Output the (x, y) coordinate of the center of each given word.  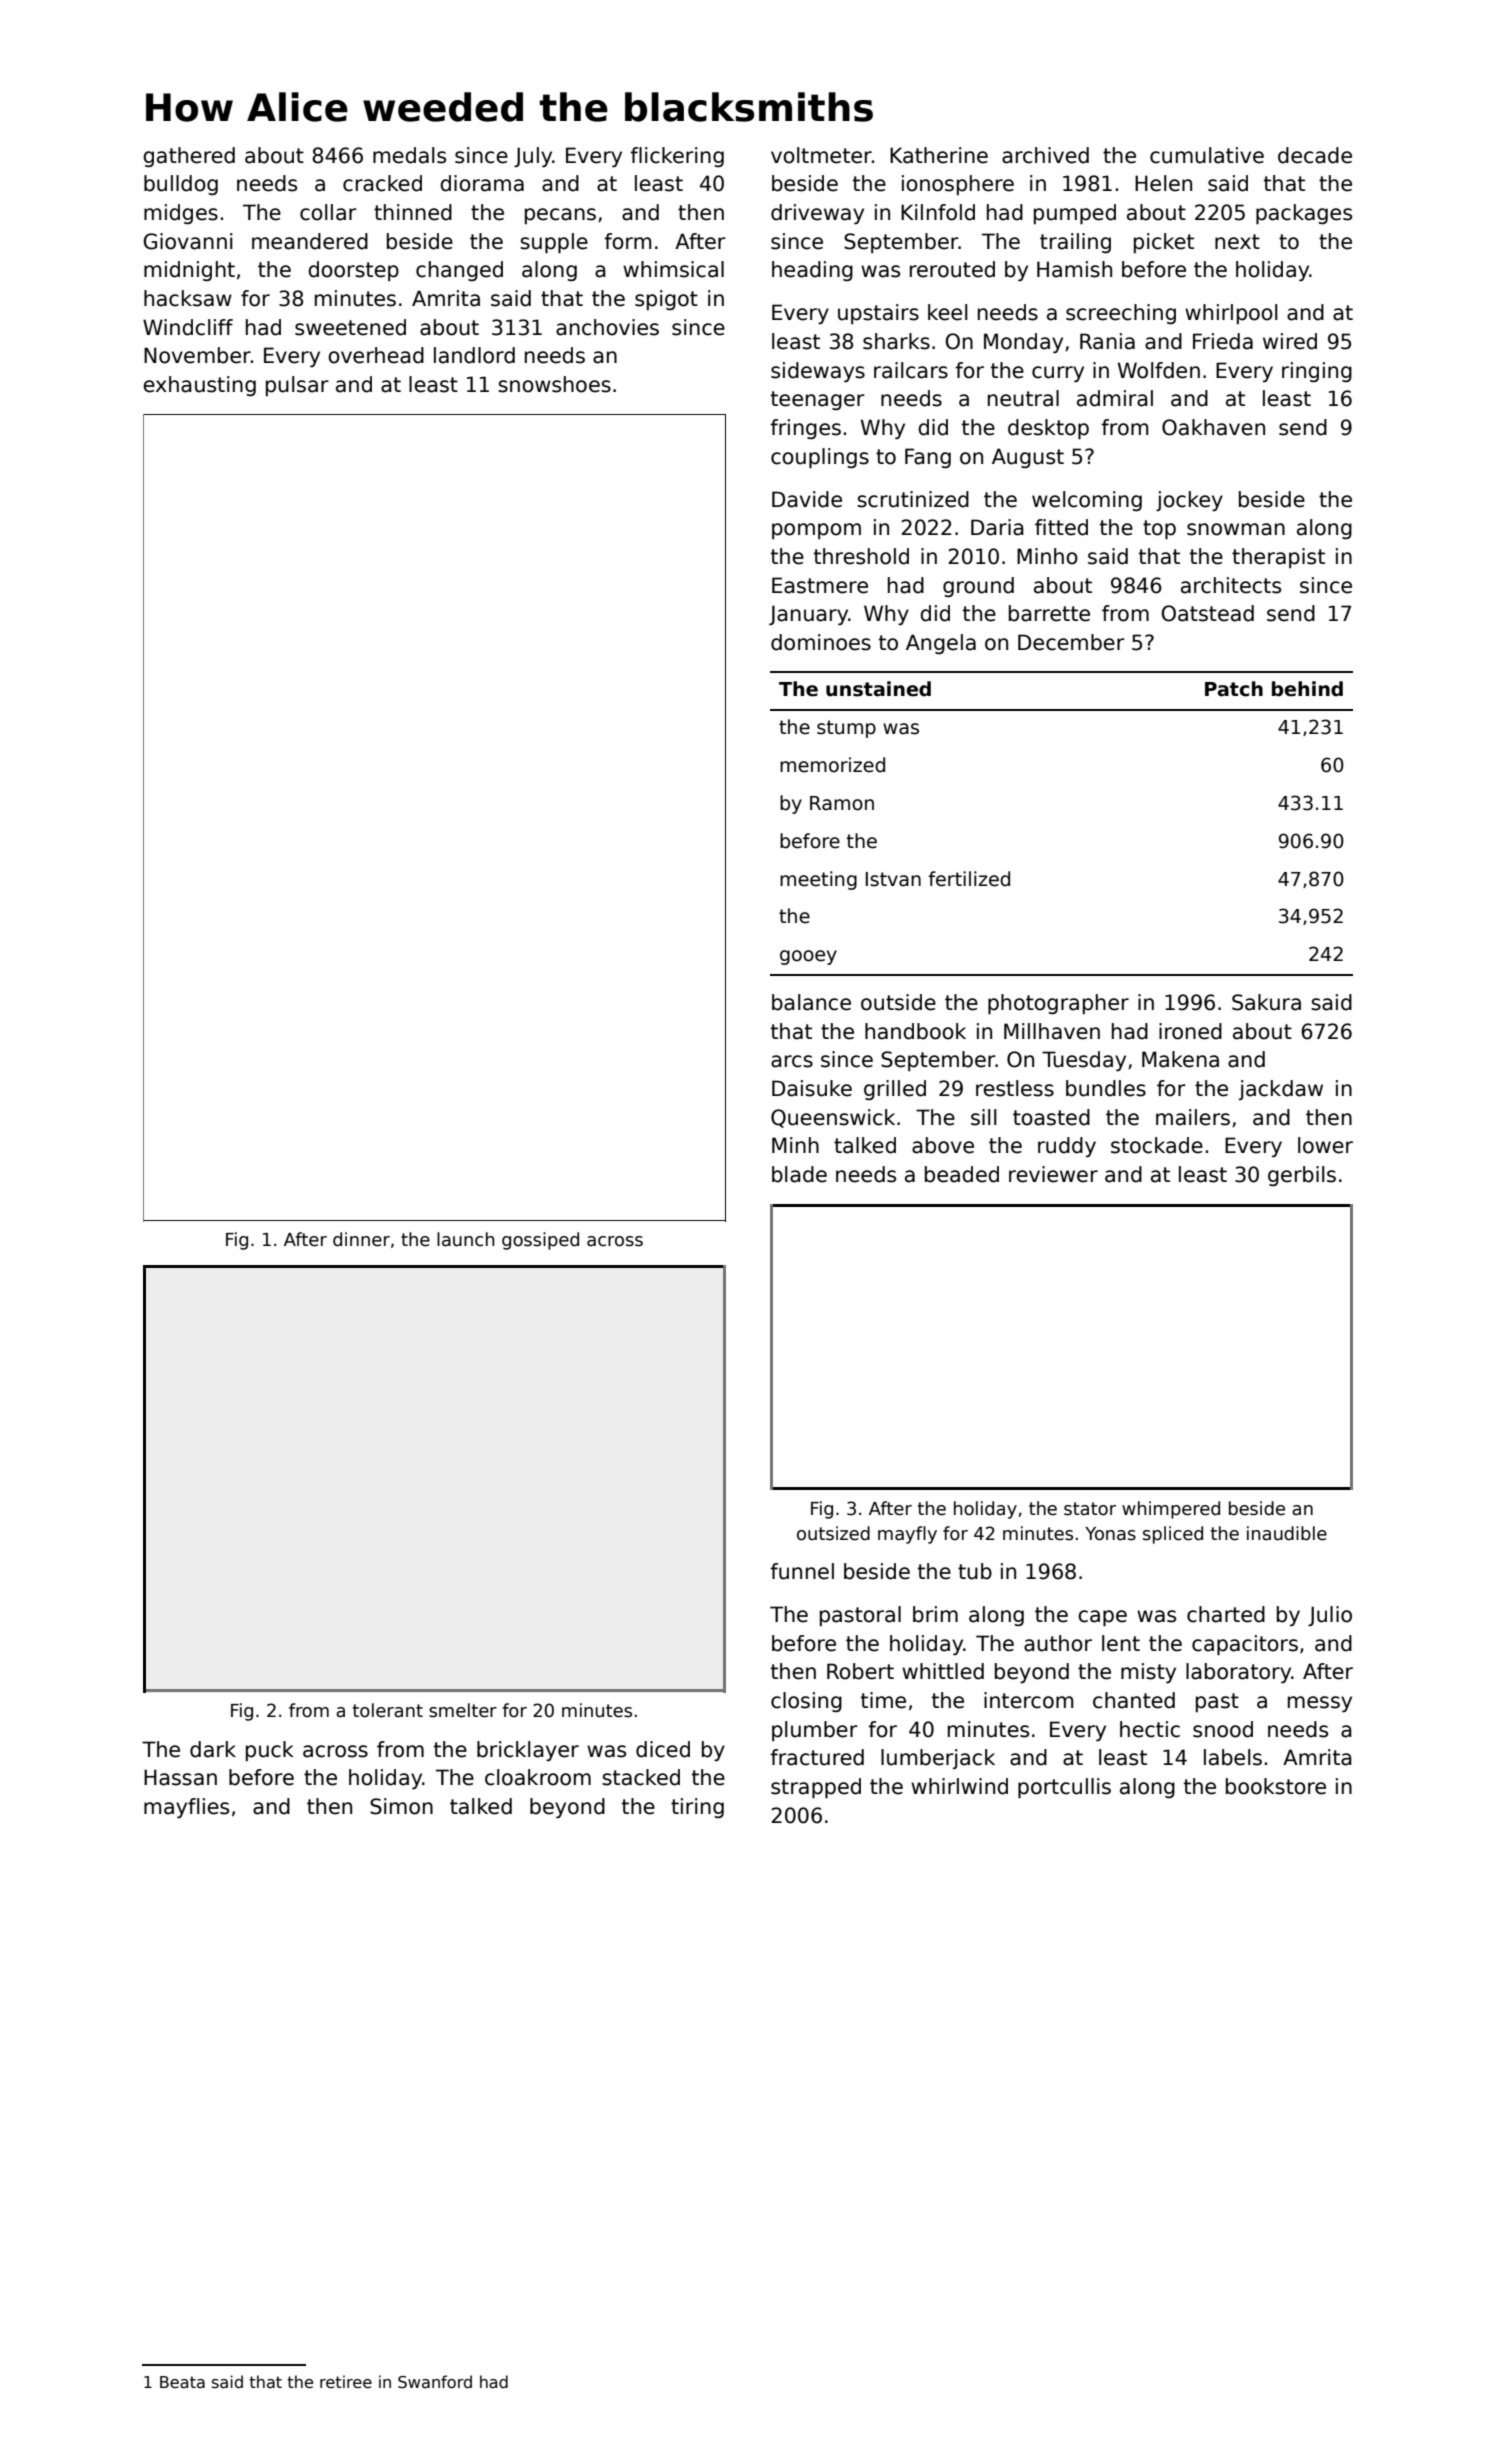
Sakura (1266, 1002)
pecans (560, 216)
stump (846, 729)
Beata (182, 2382)
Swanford (435, 2382)
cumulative (1207, 155)
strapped (816, 1788)
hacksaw (188, 298)
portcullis (1064, 1788)
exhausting (199, 386)
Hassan (180, 1777)
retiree (346, 2381)
